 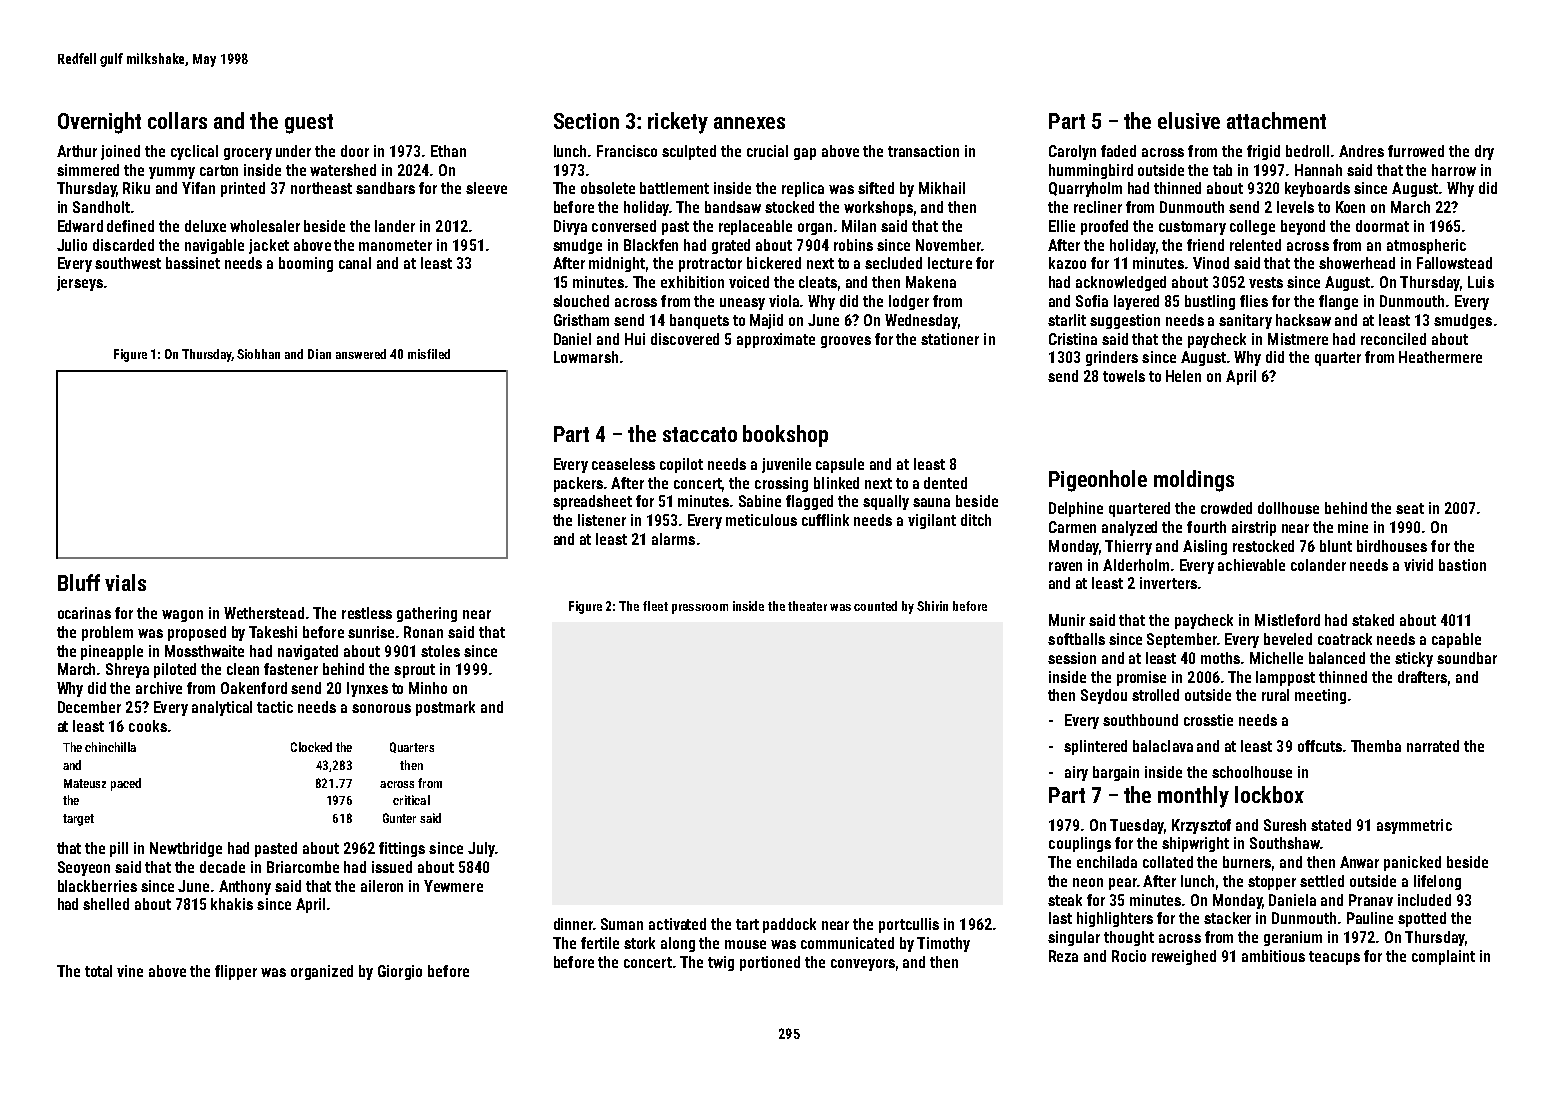 What do you see at coordinates (785, 436) in the image?
I see `bookshop` at bounding box center [785, 436].
